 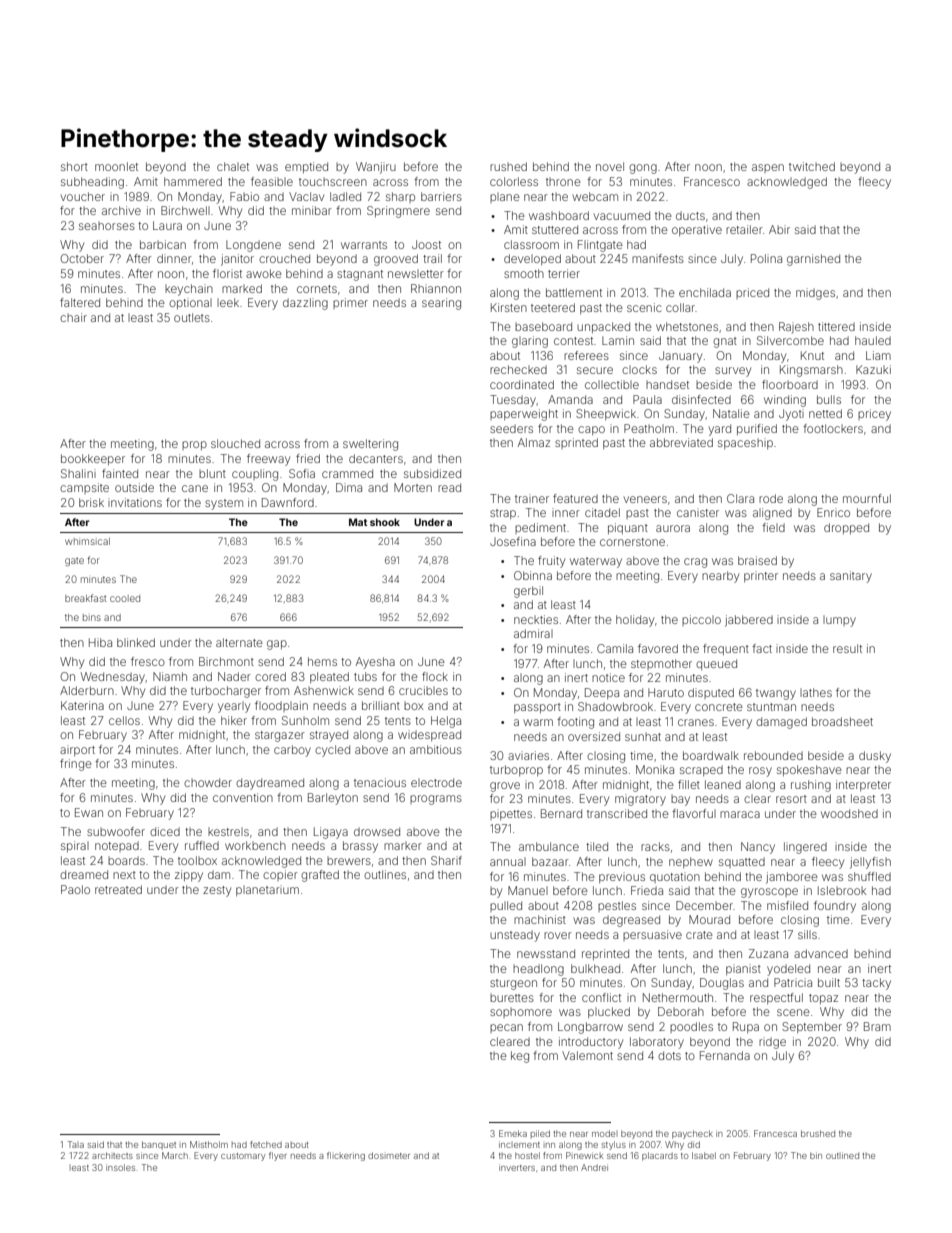 I want to click on blinked, so click(x=136, y=642).
